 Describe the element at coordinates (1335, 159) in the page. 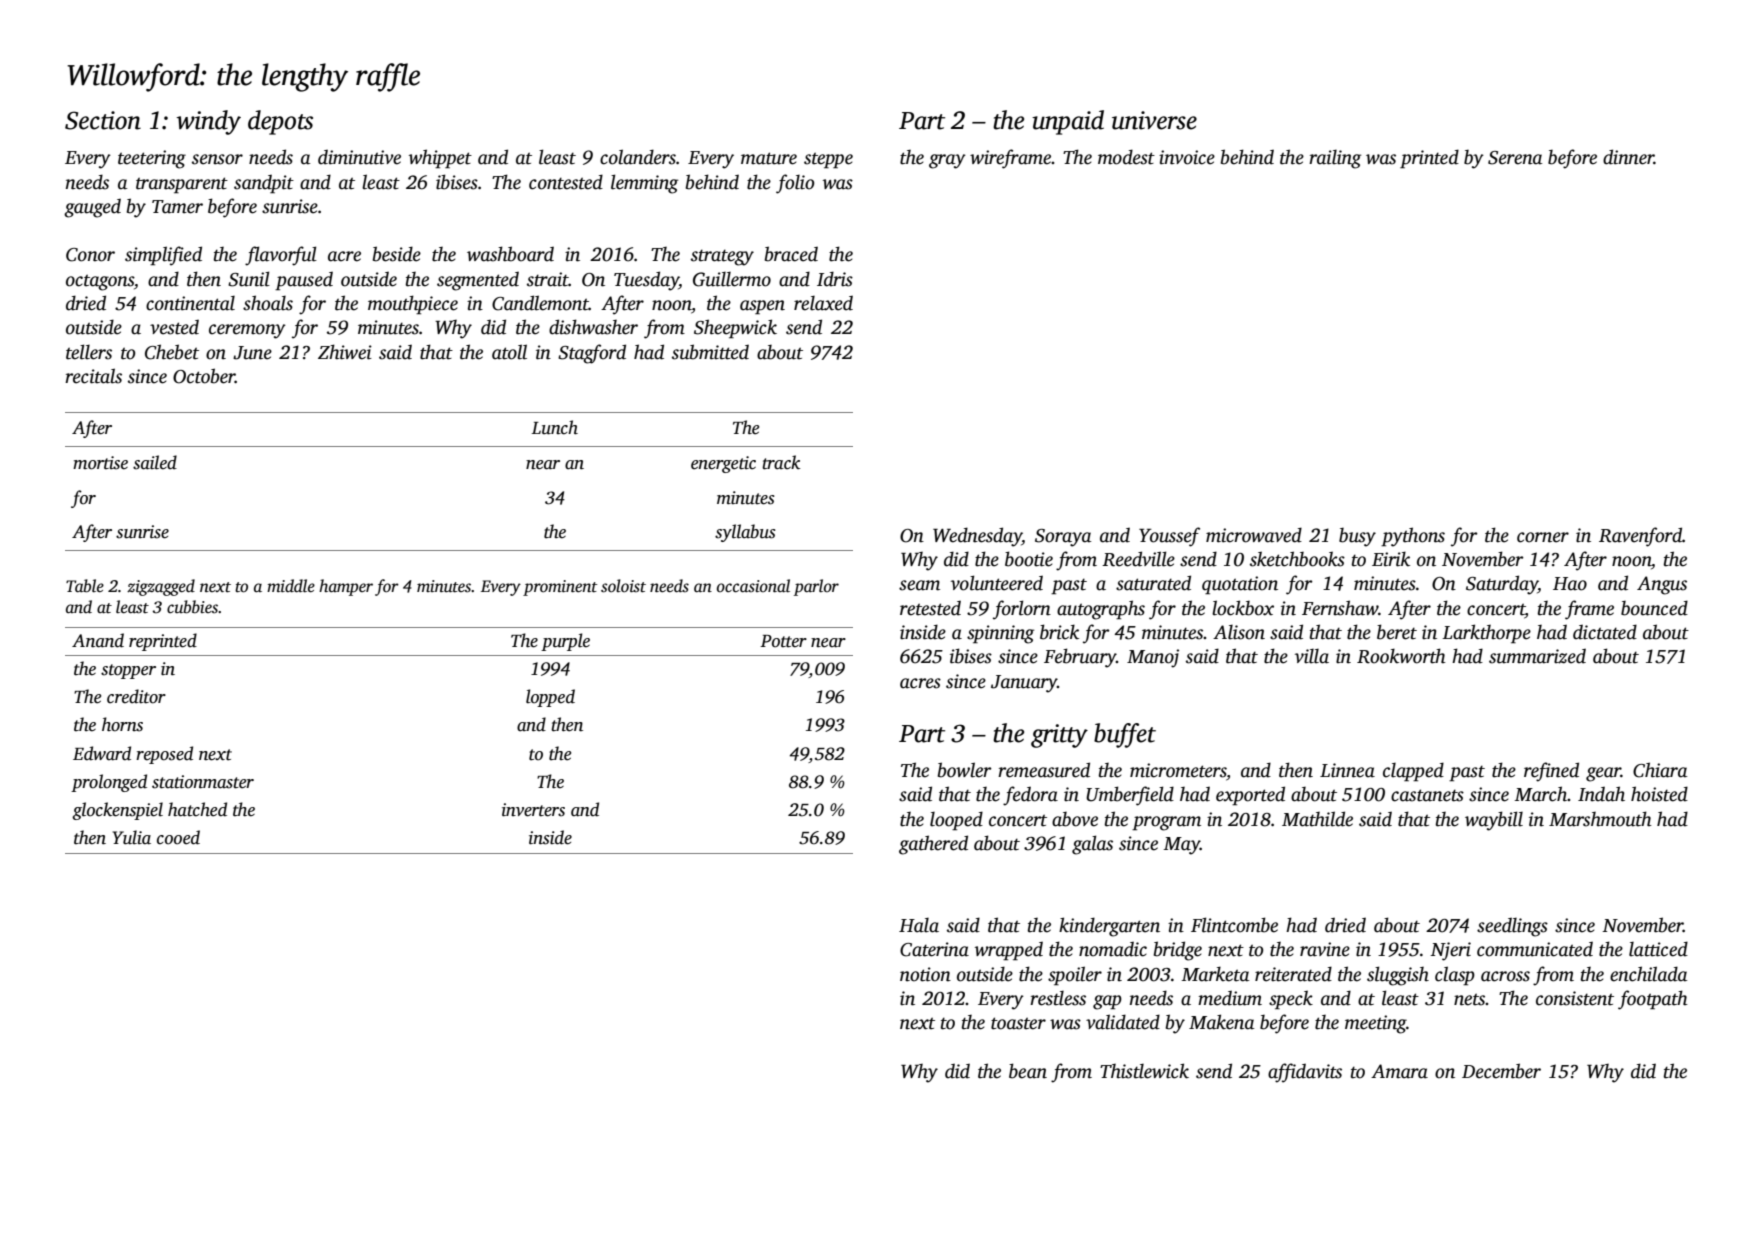

I see `railing` at that location.
